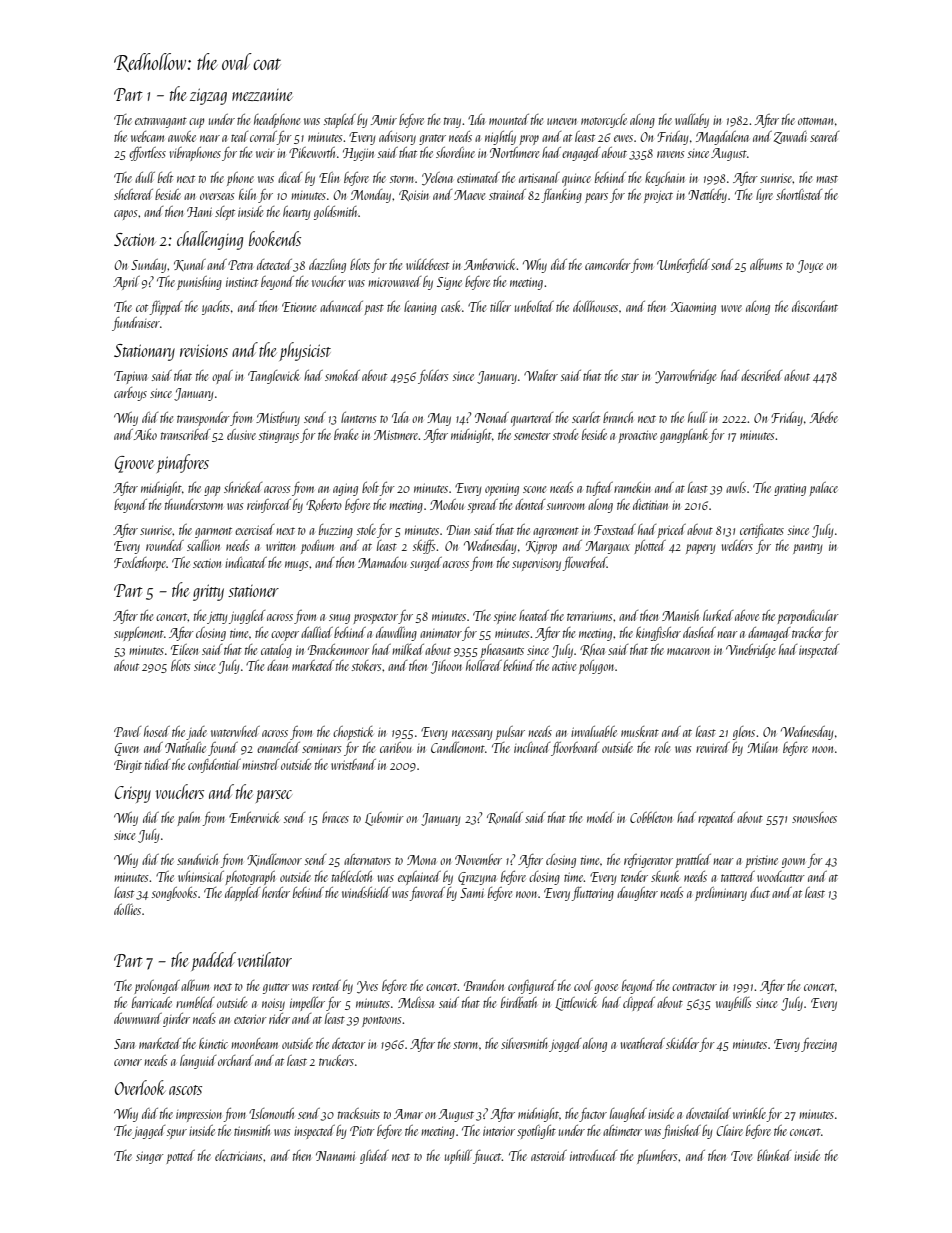 This image has height=1233, width=952. Describe the element at coordinates (562, 121) in the image. I see `uneven` at that location.
